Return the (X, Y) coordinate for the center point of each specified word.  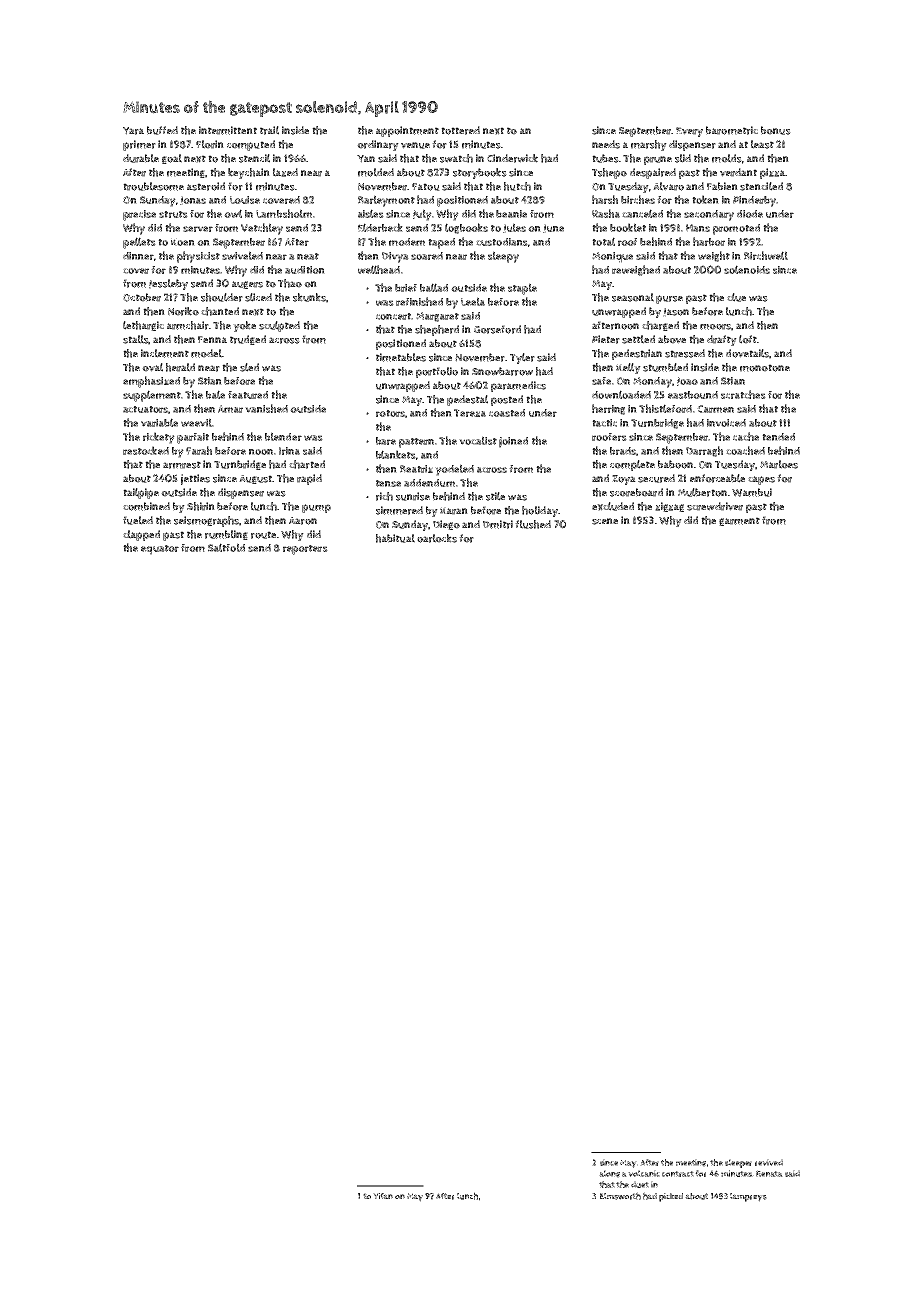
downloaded (621, 394)
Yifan (383, 1196)
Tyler (522, 358)
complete (632, 465)
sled (249, 367)
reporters (305, 550)
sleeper (738, 1163)
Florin (210, 144)
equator (160, 550)
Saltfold (226, 547)
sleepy (503, 257)
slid (683, 158)
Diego (446, 525)
